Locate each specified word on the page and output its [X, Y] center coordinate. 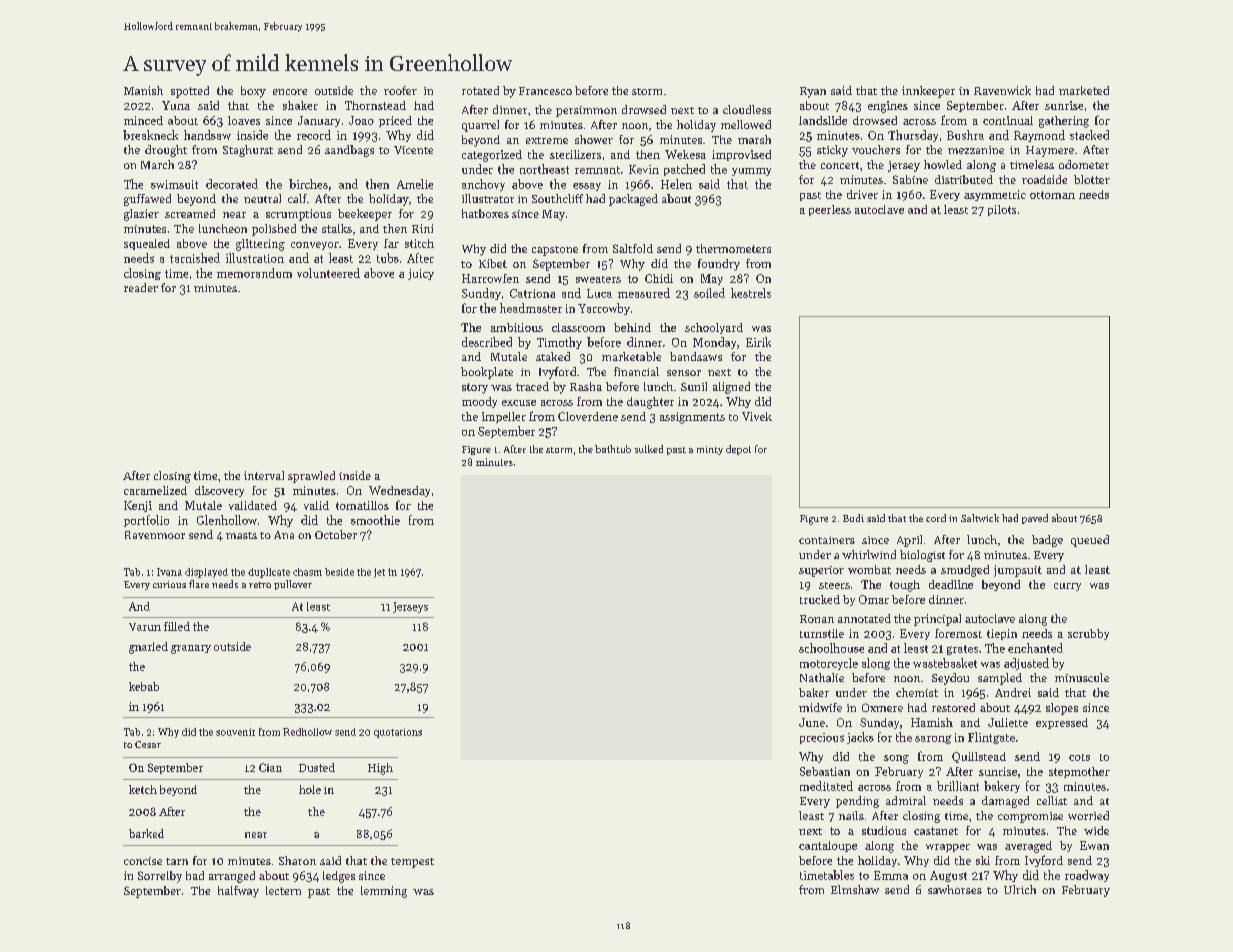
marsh [754, 139]
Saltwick [980, 518]
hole [310, 789]
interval [264, 475]
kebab [144, 686]
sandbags [349, 151]
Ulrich [1020, 889]
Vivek [757, 416]
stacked [1089, 135]
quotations [398, 733]
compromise [1030, 817]
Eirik [758, 342]
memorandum [254, 273]
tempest [412, 863]
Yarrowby [604, 309]
